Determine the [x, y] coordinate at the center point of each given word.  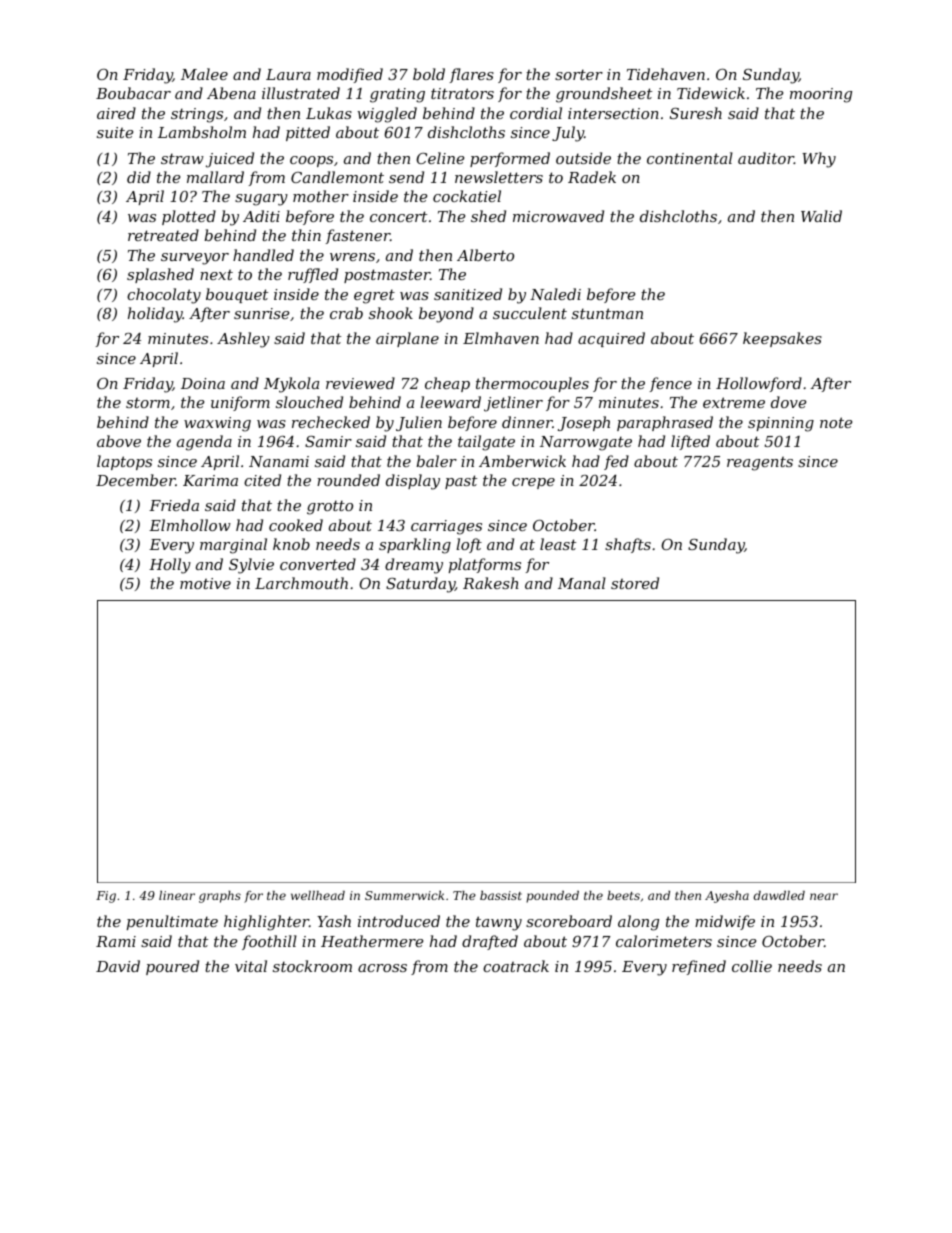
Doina [203, 383]
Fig [106, 897]
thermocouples [532, 384]
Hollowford [759, 384]
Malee [204, 74]
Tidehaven [666, 74]
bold [429, 74]
